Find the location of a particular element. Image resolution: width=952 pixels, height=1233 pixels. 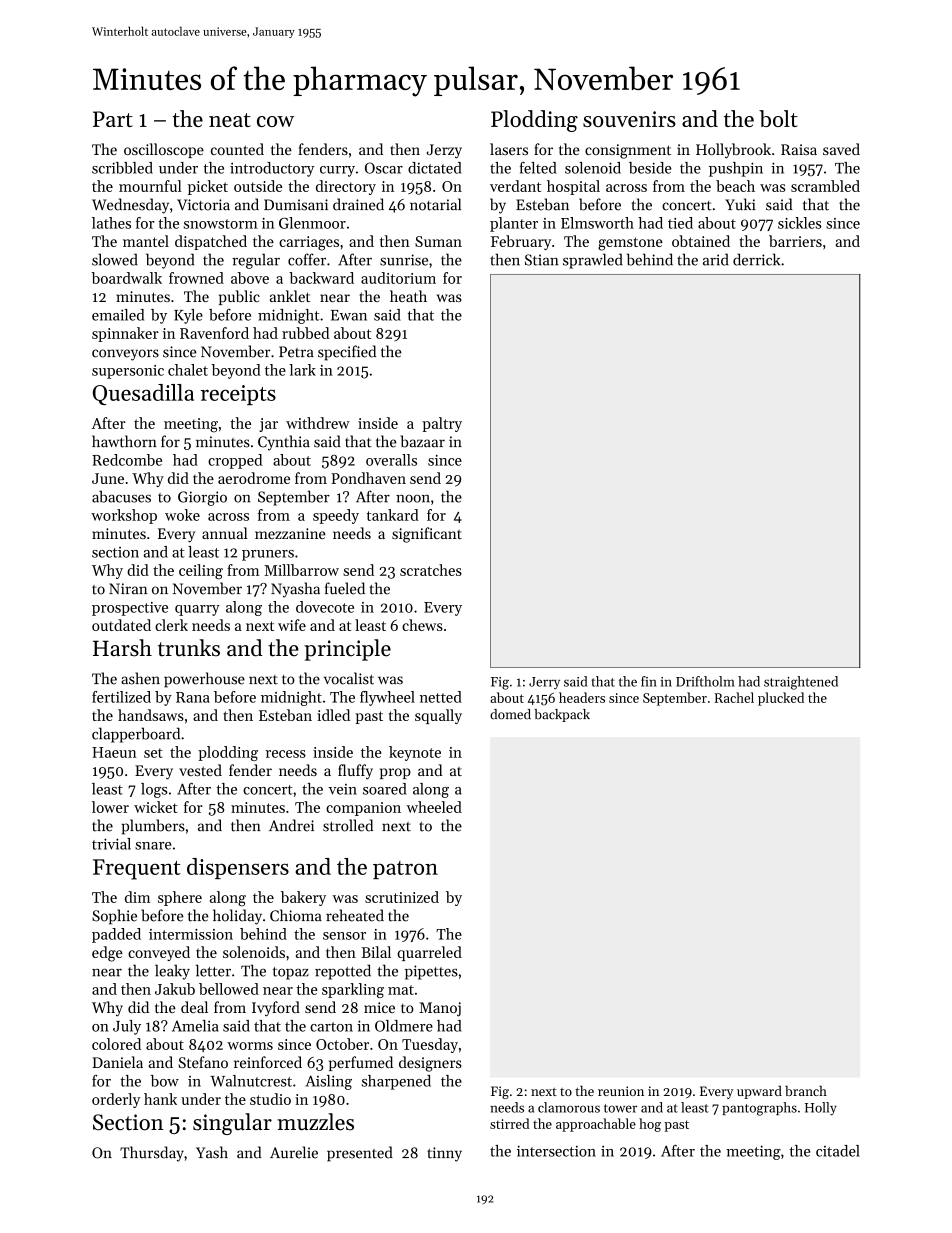

souvenirs is located at coordinates (629, 119).
